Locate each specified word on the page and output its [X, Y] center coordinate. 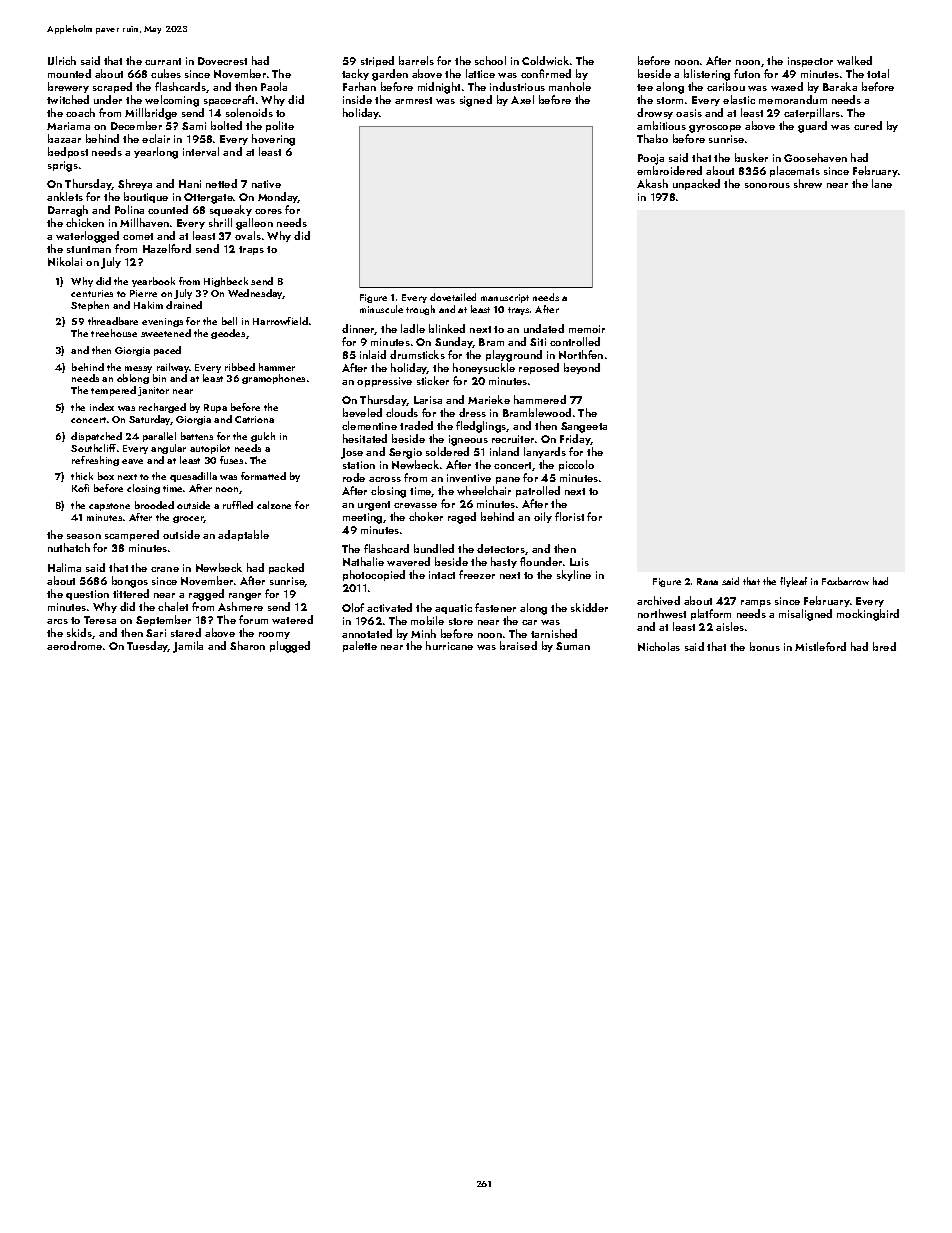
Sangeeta [584, 427]
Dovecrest [222, 61]
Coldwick [545, 60]
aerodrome [74, 645]
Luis [579, 562]
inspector [810, 62]
